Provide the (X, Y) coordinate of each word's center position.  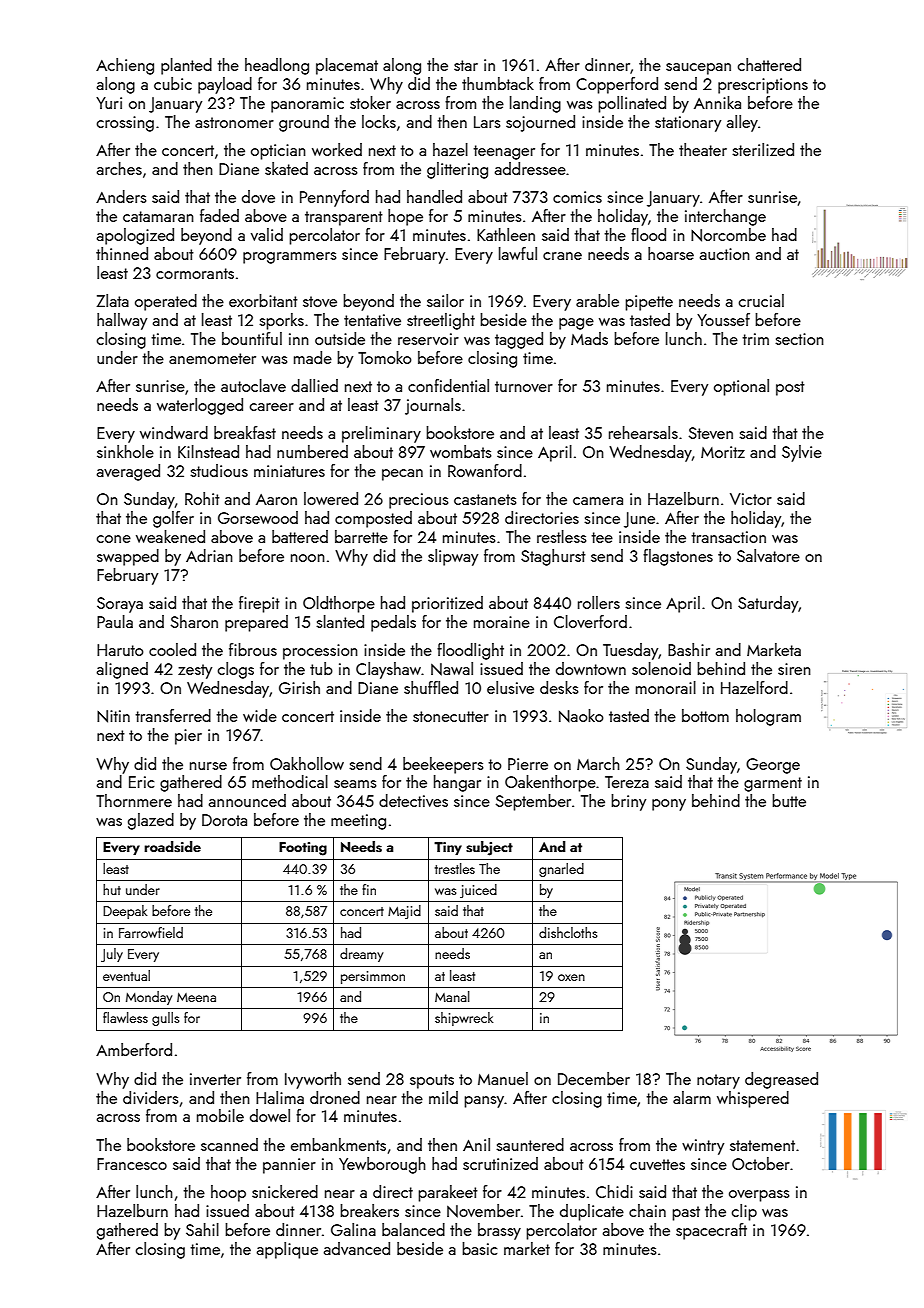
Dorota (224, 820)
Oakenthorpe (550, 783)
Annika (717, 102)
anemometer (212, 358)
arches (119, 168)
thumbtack (498, 83)
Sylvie (802, 453)
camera (598, 501)
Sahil (202, 1229)
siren (794, 669)
